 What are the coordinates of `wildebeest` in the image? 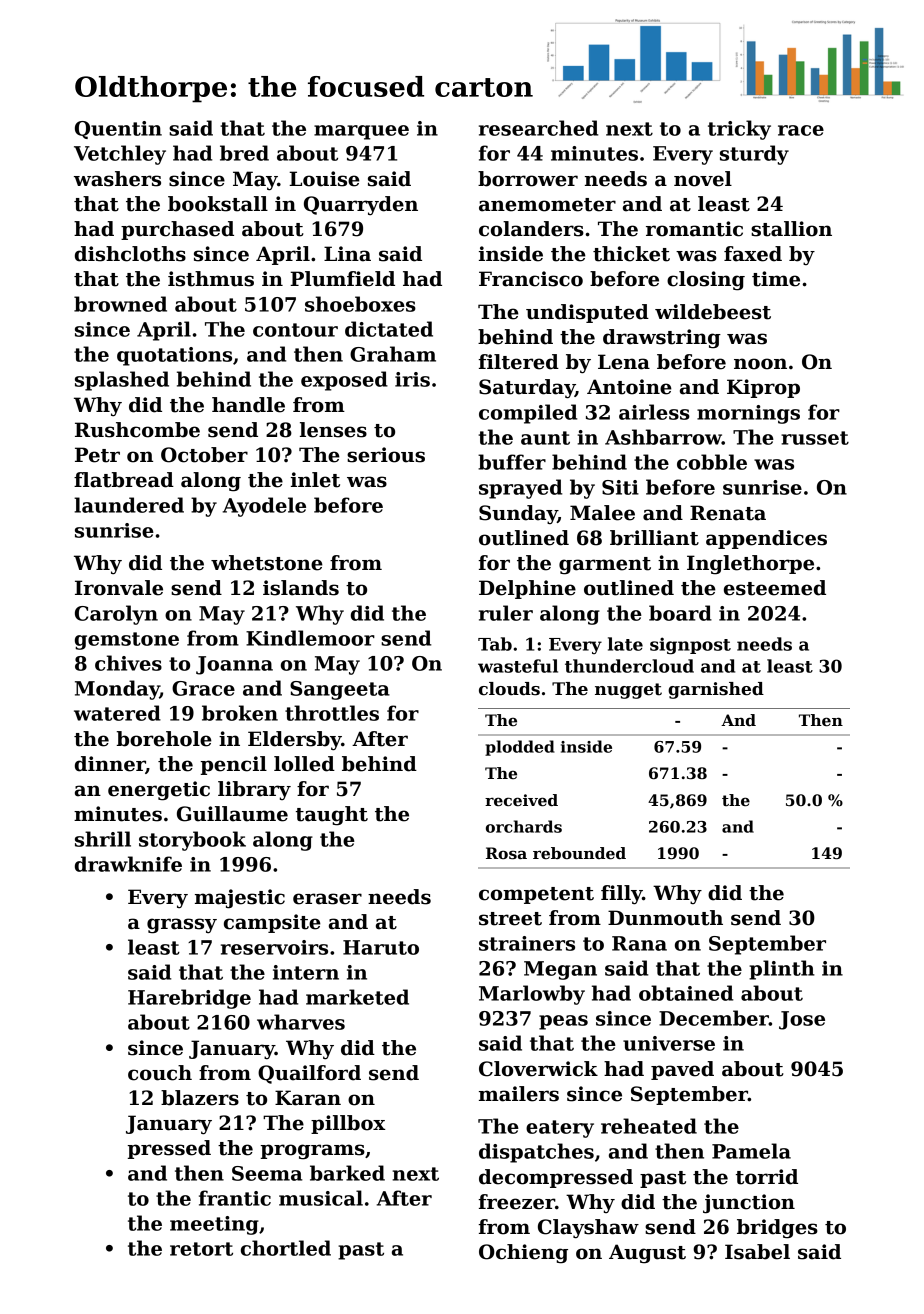 It's located at (713, 312).
